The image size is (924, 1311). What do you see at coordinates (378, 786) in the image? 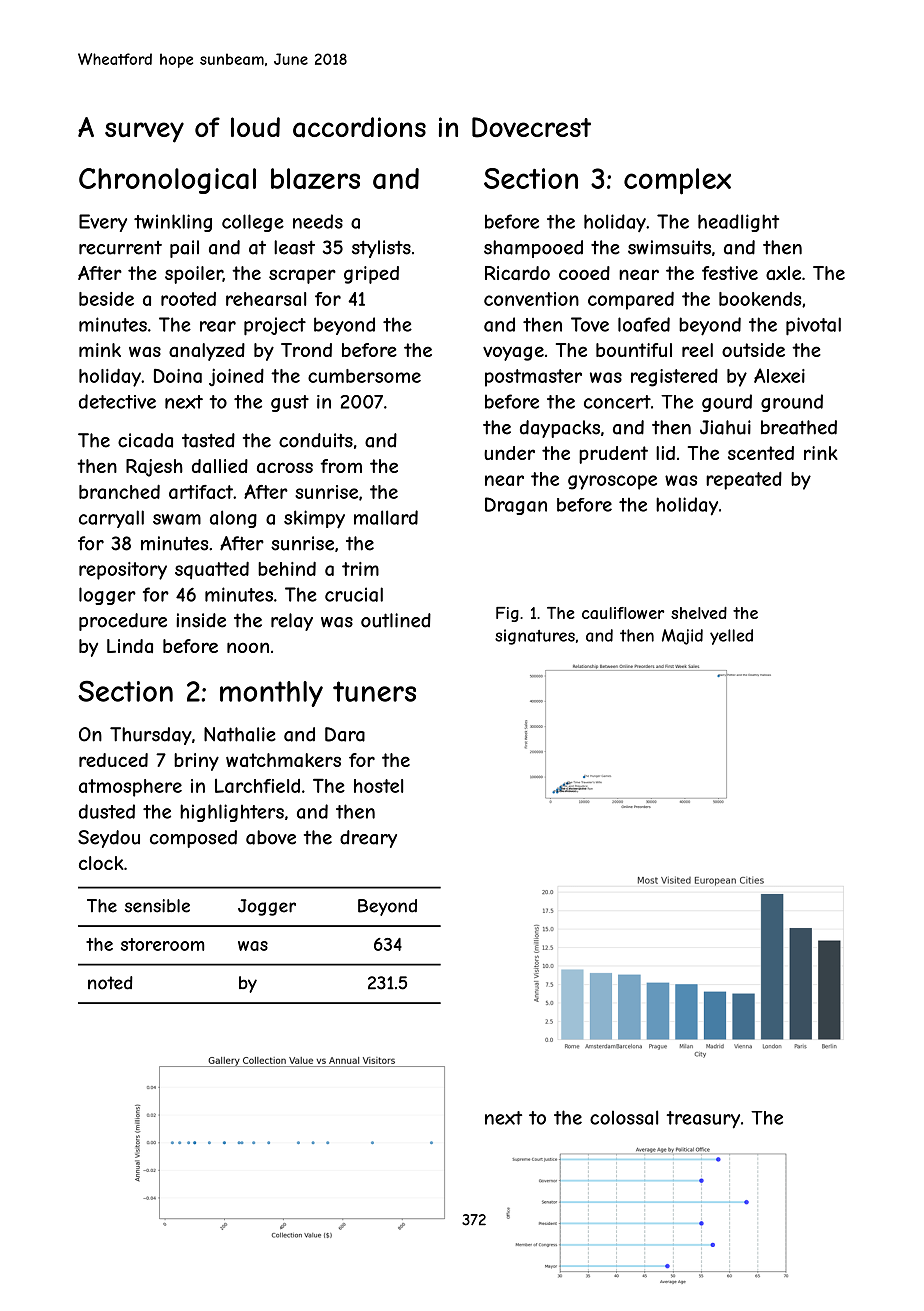
I see `hostel` at bounding box center [378, 786].
